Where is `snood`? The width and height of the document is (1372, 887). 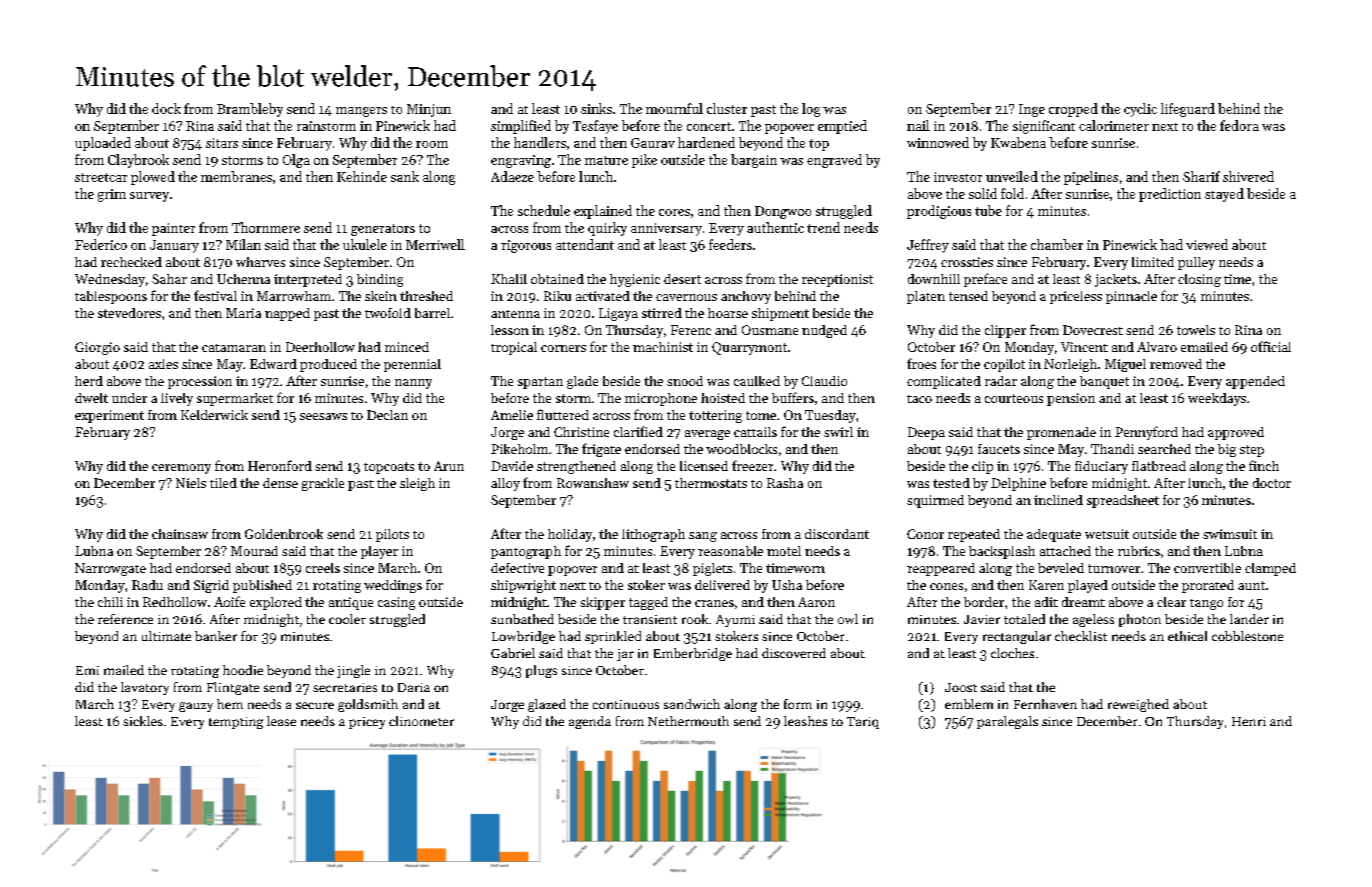 snood is located at coordinates (685, 381).
